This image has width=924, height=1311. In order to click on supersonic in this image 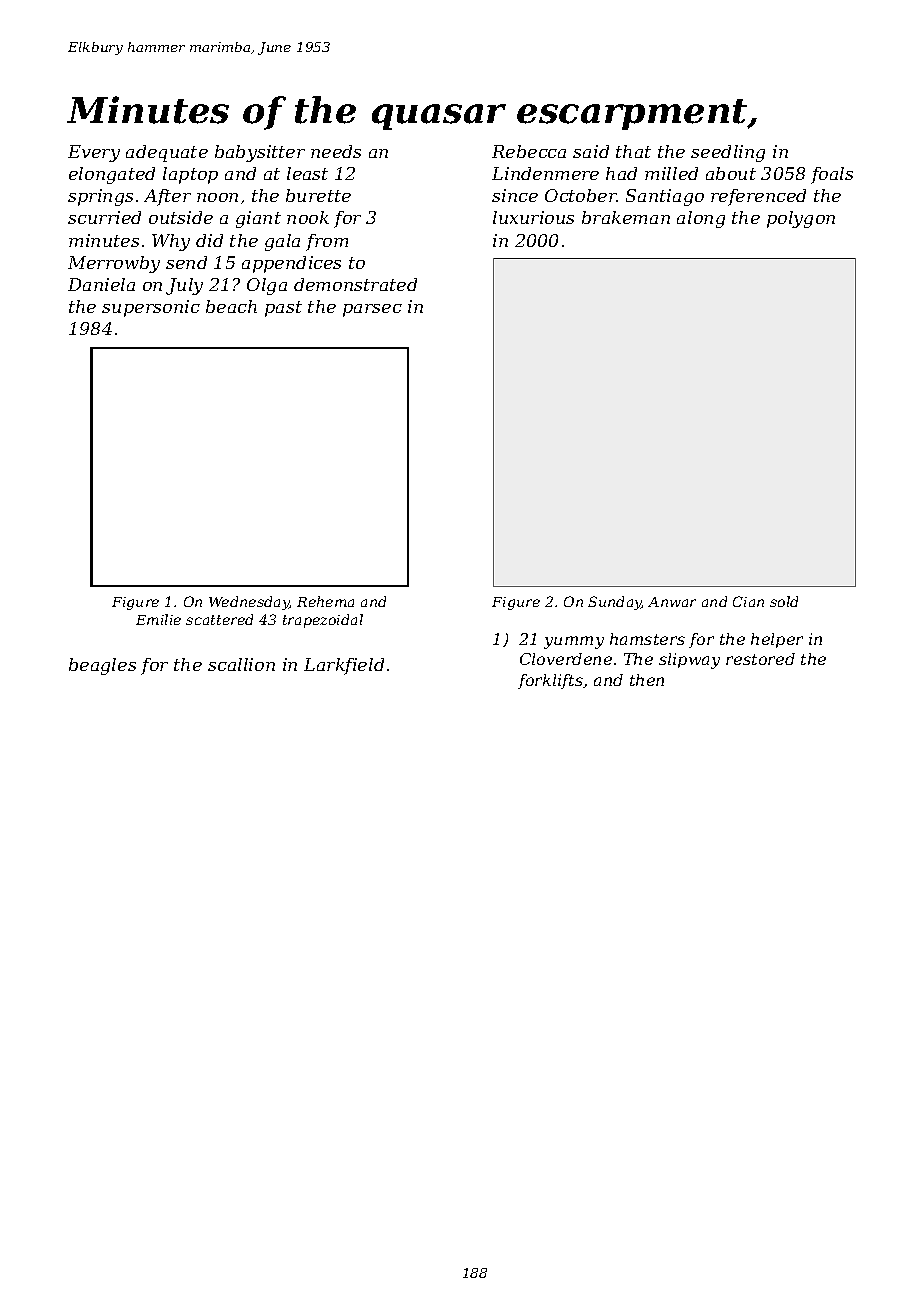, I will do `click(151, 308)`.
